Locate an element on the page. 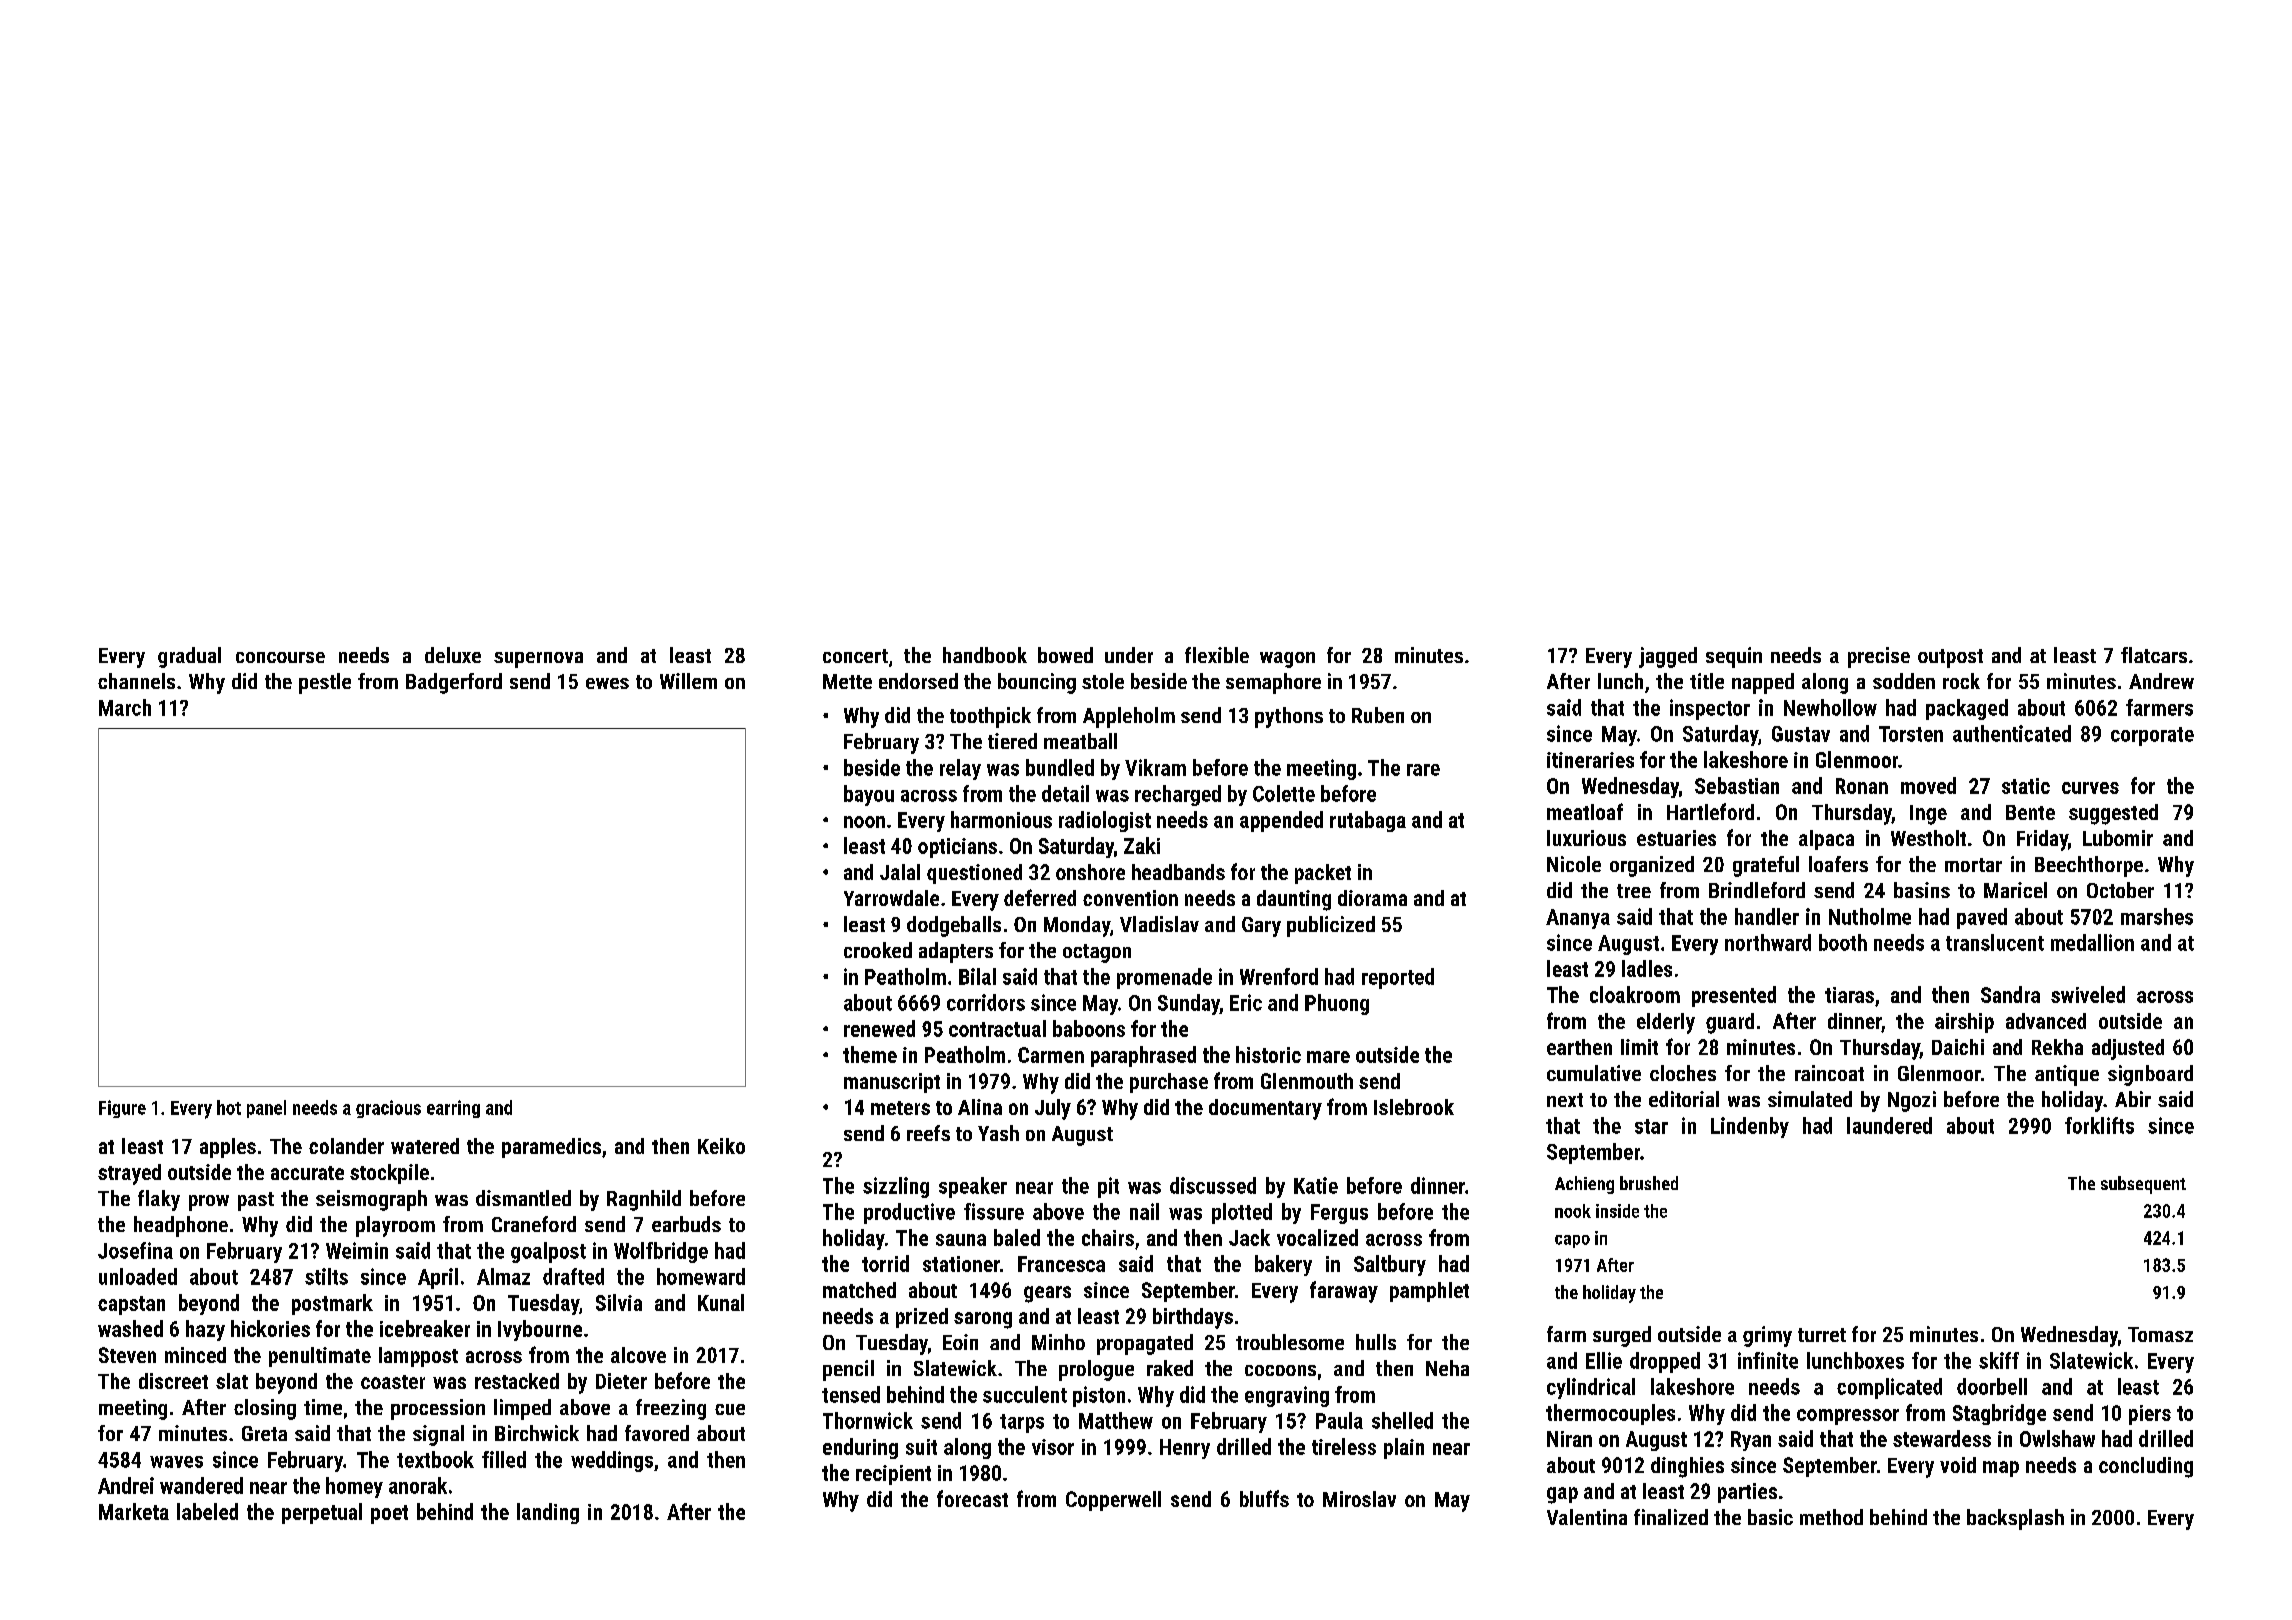  closing is located at coordinates (265, 1409).
